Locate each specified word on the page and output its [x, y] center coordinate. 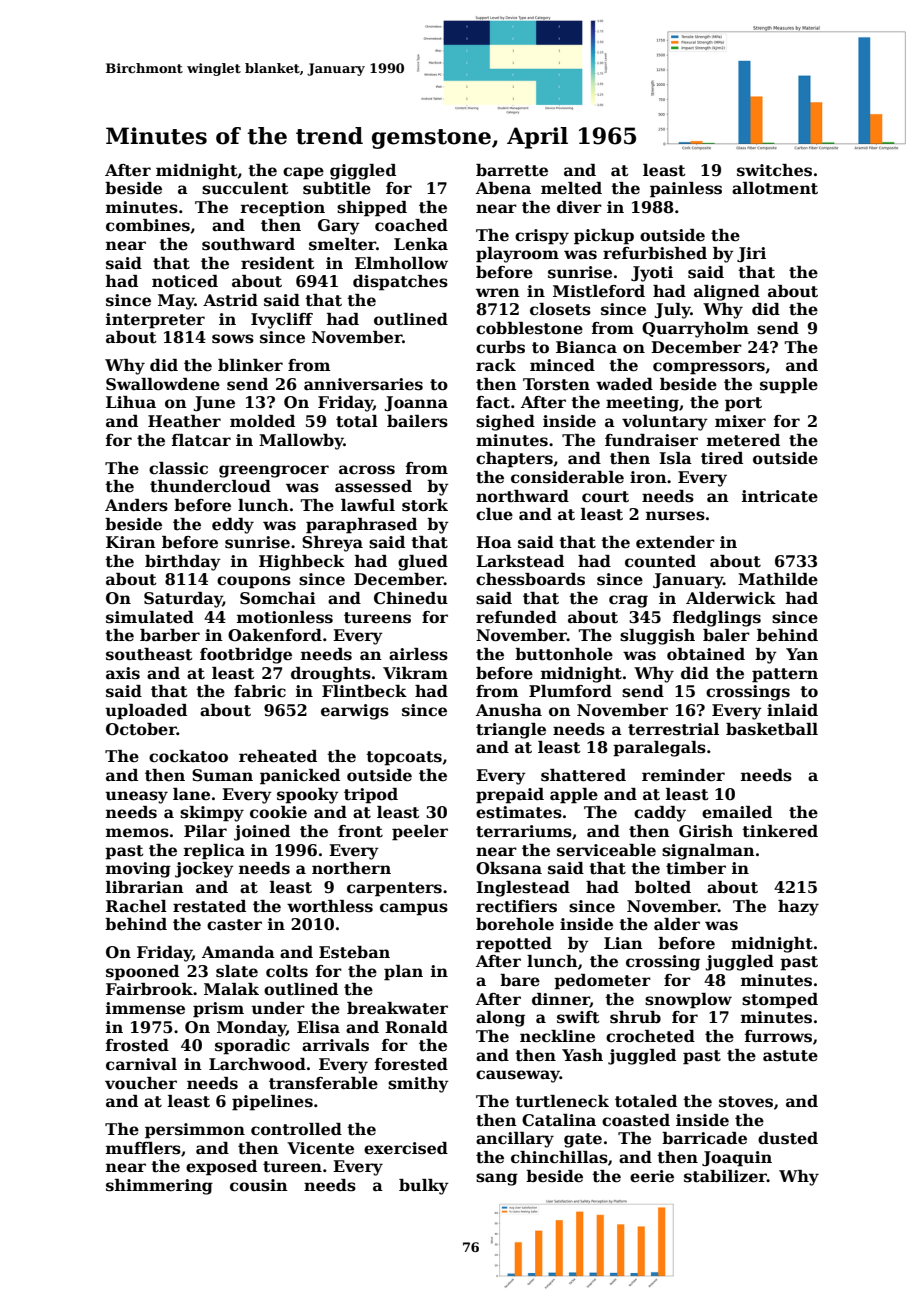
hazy [798, 908]
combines [148, 225]
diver [579, 207]
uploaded [146, 712]
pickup [604, 237]
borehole [515, 924]
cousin [259, 1185]
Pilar [205, 831]
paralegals [659, 749]
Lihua [131, 402]
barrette [512, 170]
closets [560, 309]
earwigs [355, 712]
